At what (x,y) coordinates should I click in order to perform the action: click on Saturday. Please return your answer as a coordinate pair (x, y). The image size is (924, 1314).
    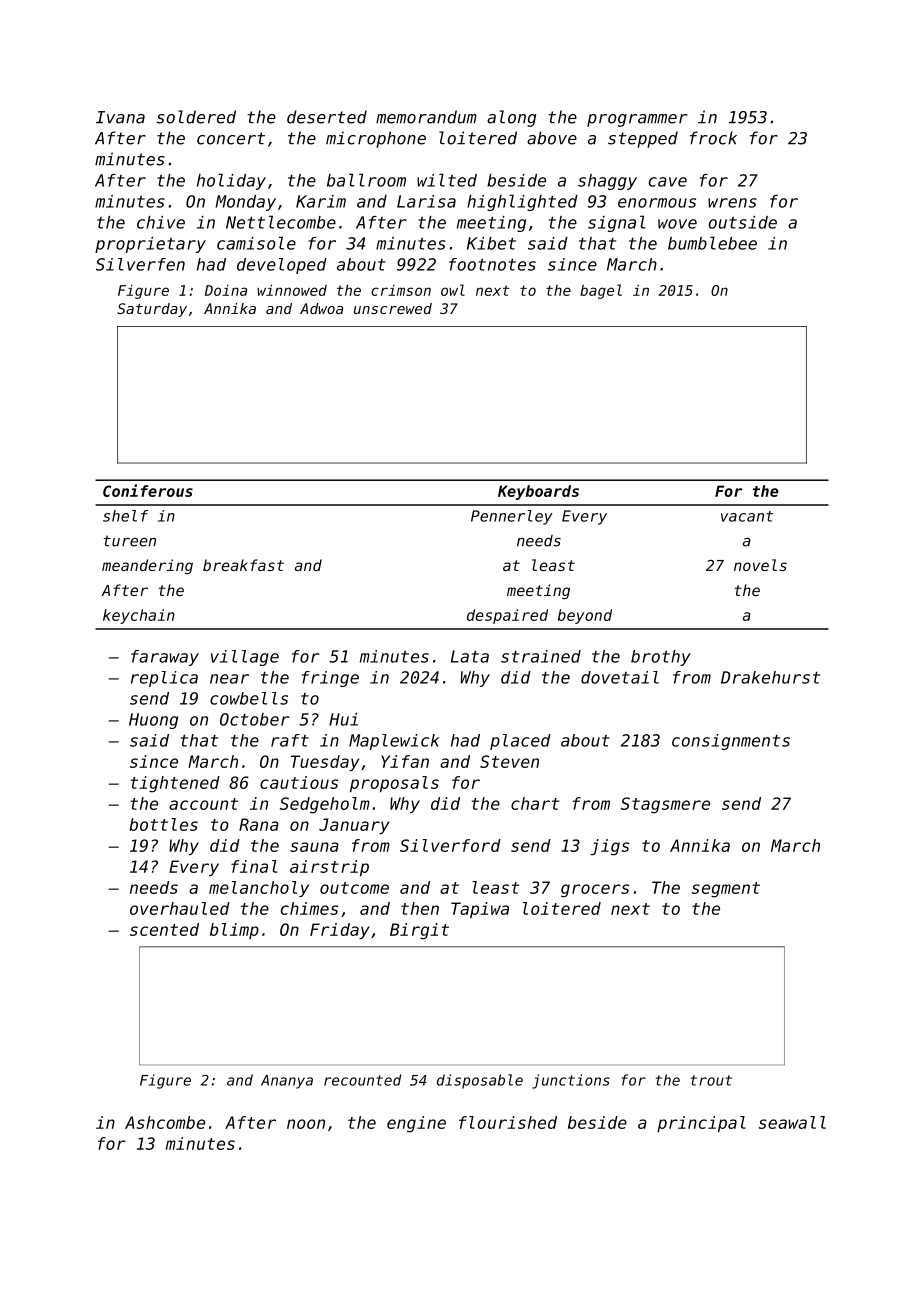
    Looking at the image, I should click on (152, 310).
